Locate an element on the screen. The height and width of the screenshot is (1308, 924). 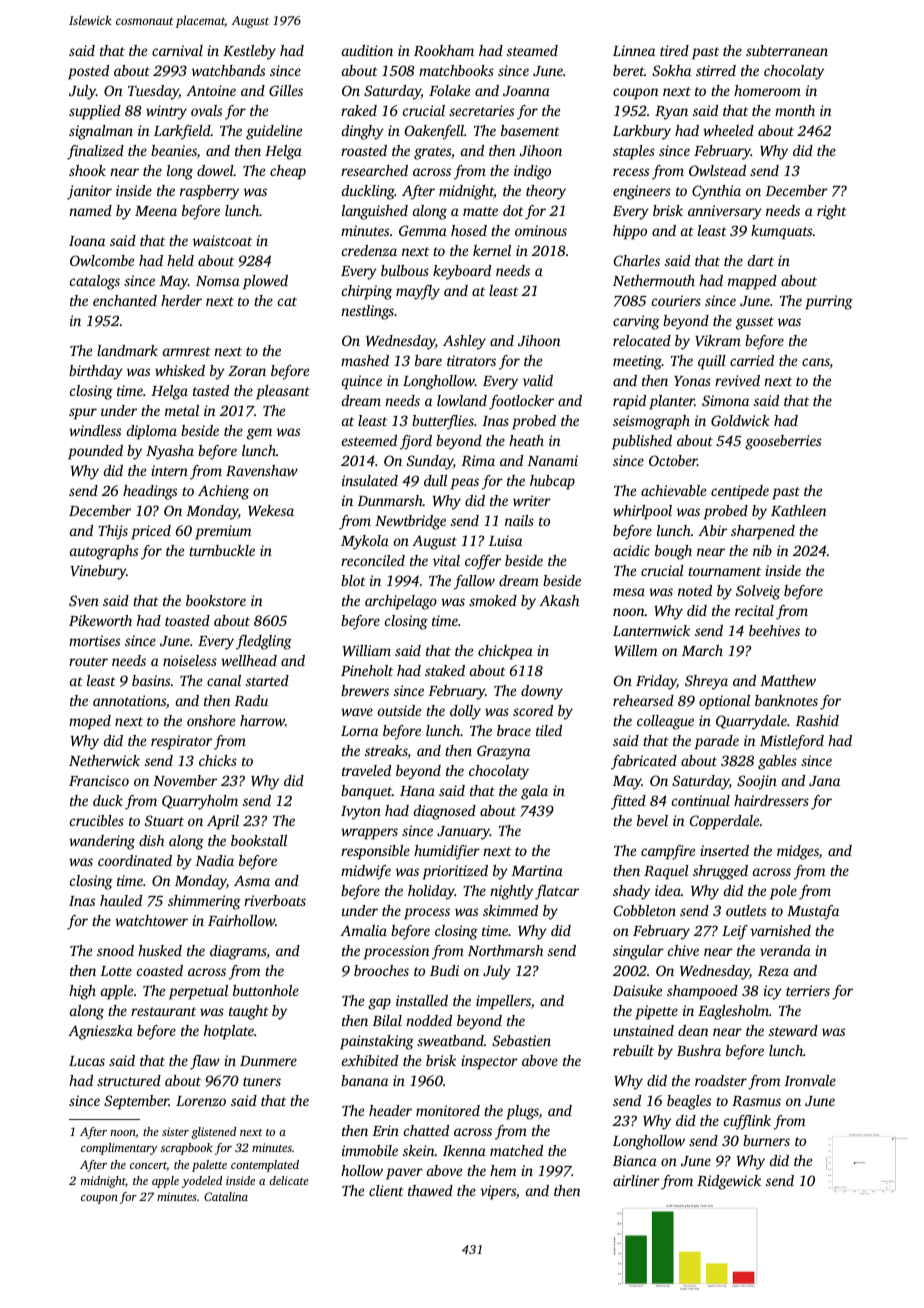
structured is located at coordinates (129, 1080).
